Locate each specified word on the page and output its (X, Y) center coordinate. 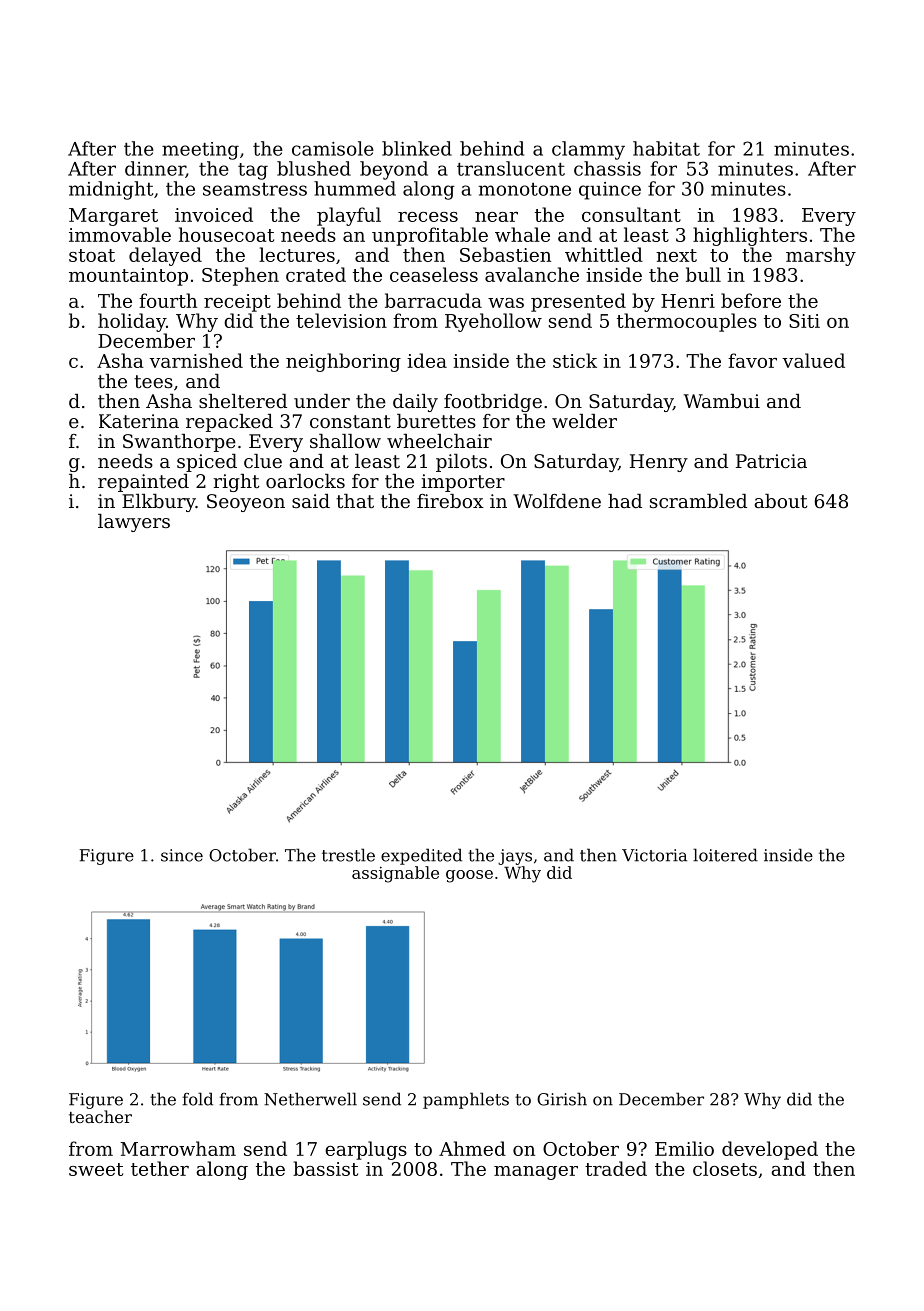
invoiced (214, 214)
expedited (421, 856)
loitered (725, 855)
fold (198, 1099)
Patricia (771, 461)
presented (578, 302)
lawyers (134, 523)
